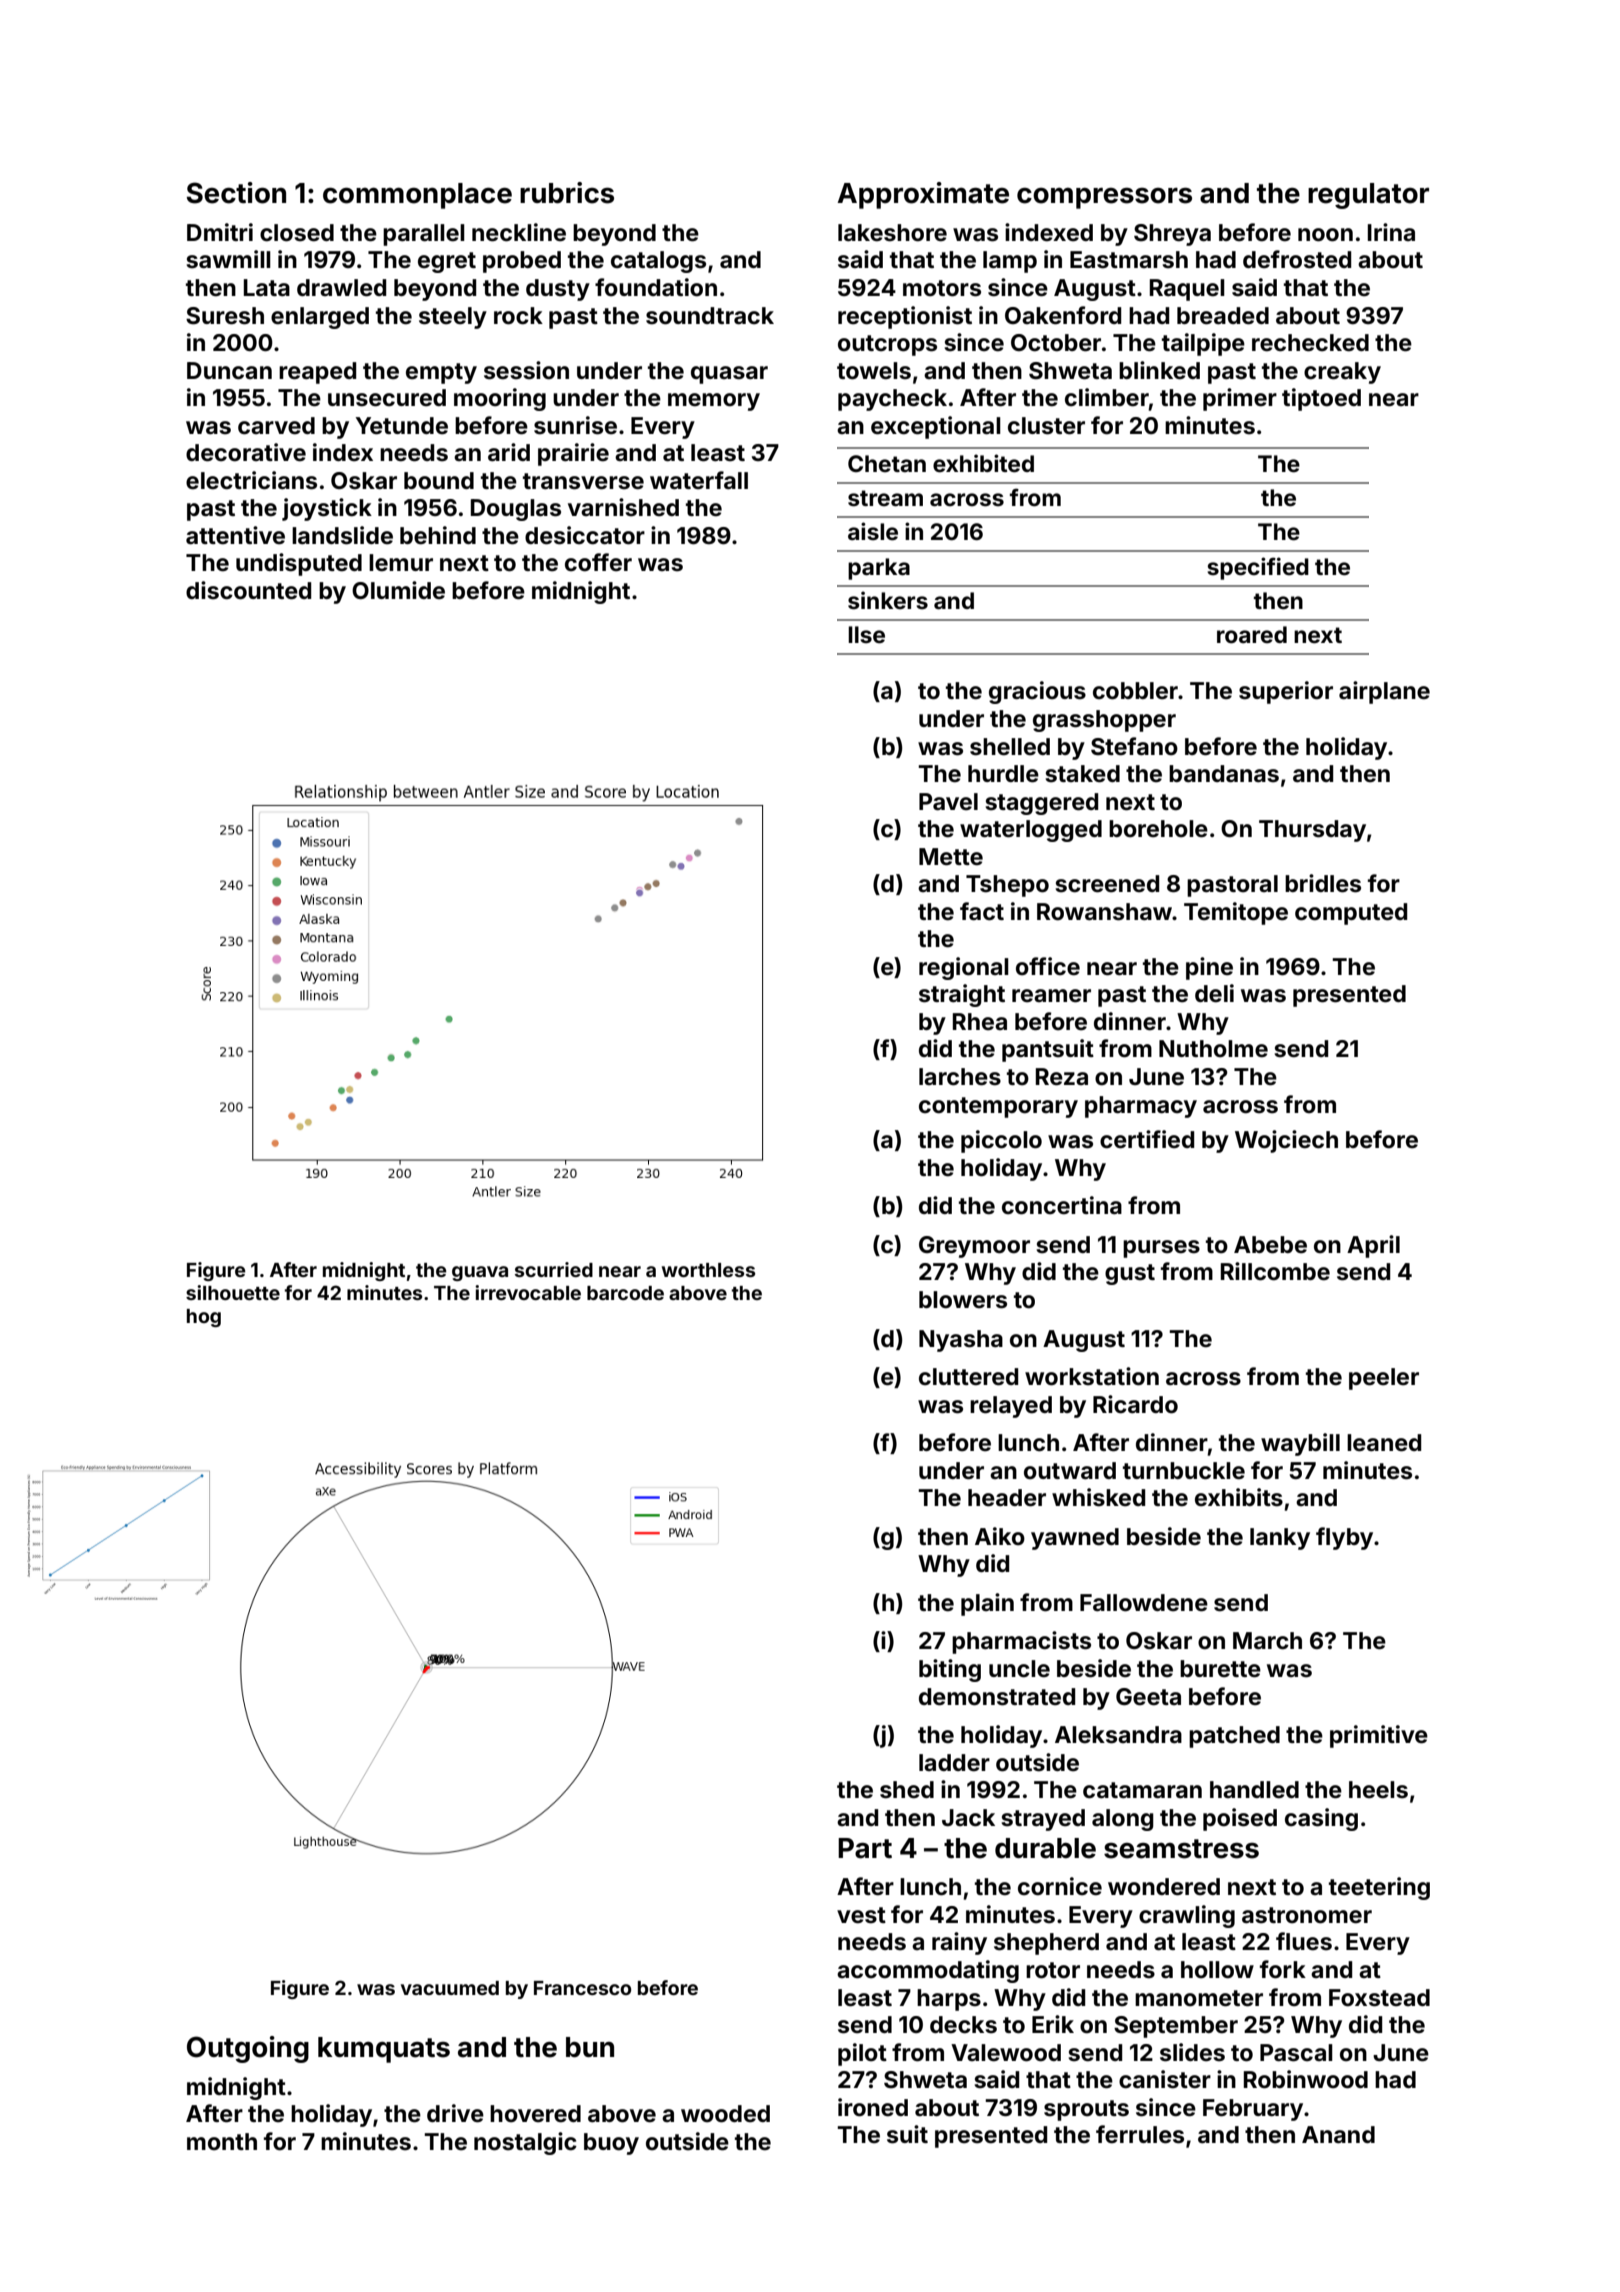 The height and width of the document is (2292, 1620). I want to click on purses, so click(1161, 1249).
